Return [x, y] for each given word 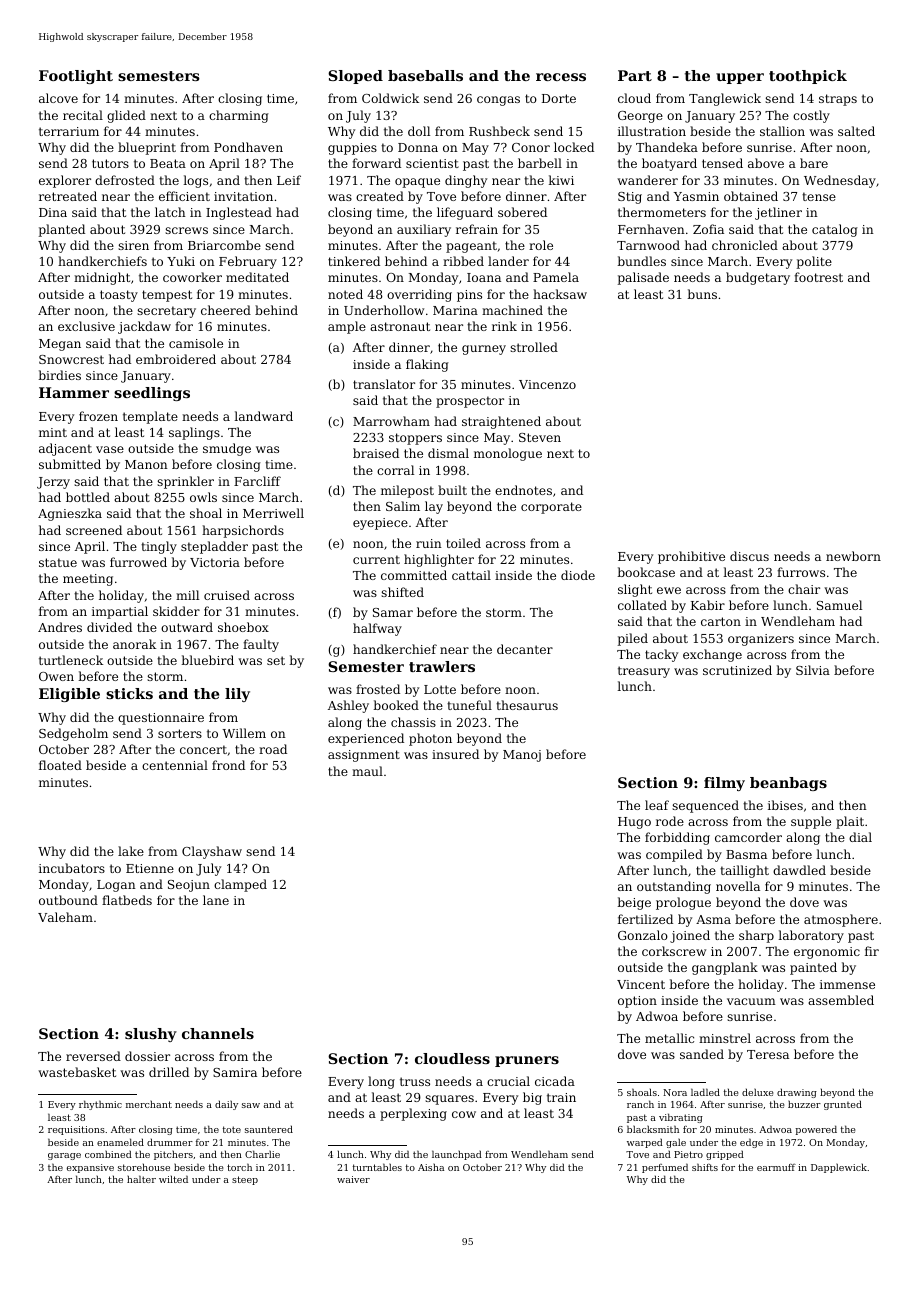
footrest [818, 277]
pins [469, 296]
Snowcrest [71, 359]
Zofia [708, 229]
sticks [129, 693]
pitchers [173, 1155]
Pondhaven [248, 147]
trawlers [442, 666]
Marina [455, 310]
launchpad [457, 1155]
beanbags [788, 784]
